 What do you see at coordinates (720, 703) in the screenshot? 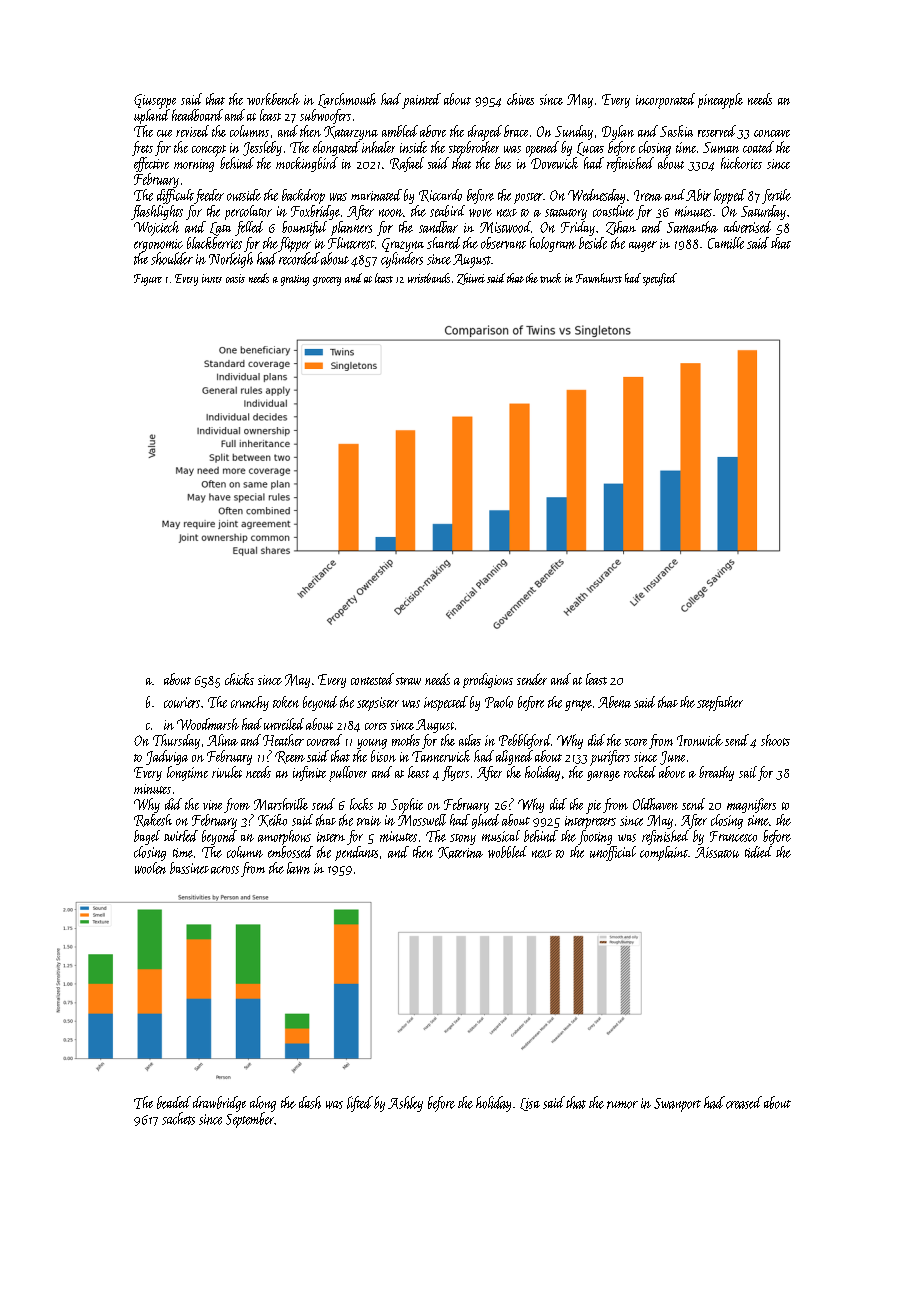
I see `stepfather` at bounding box center [720, 703].
